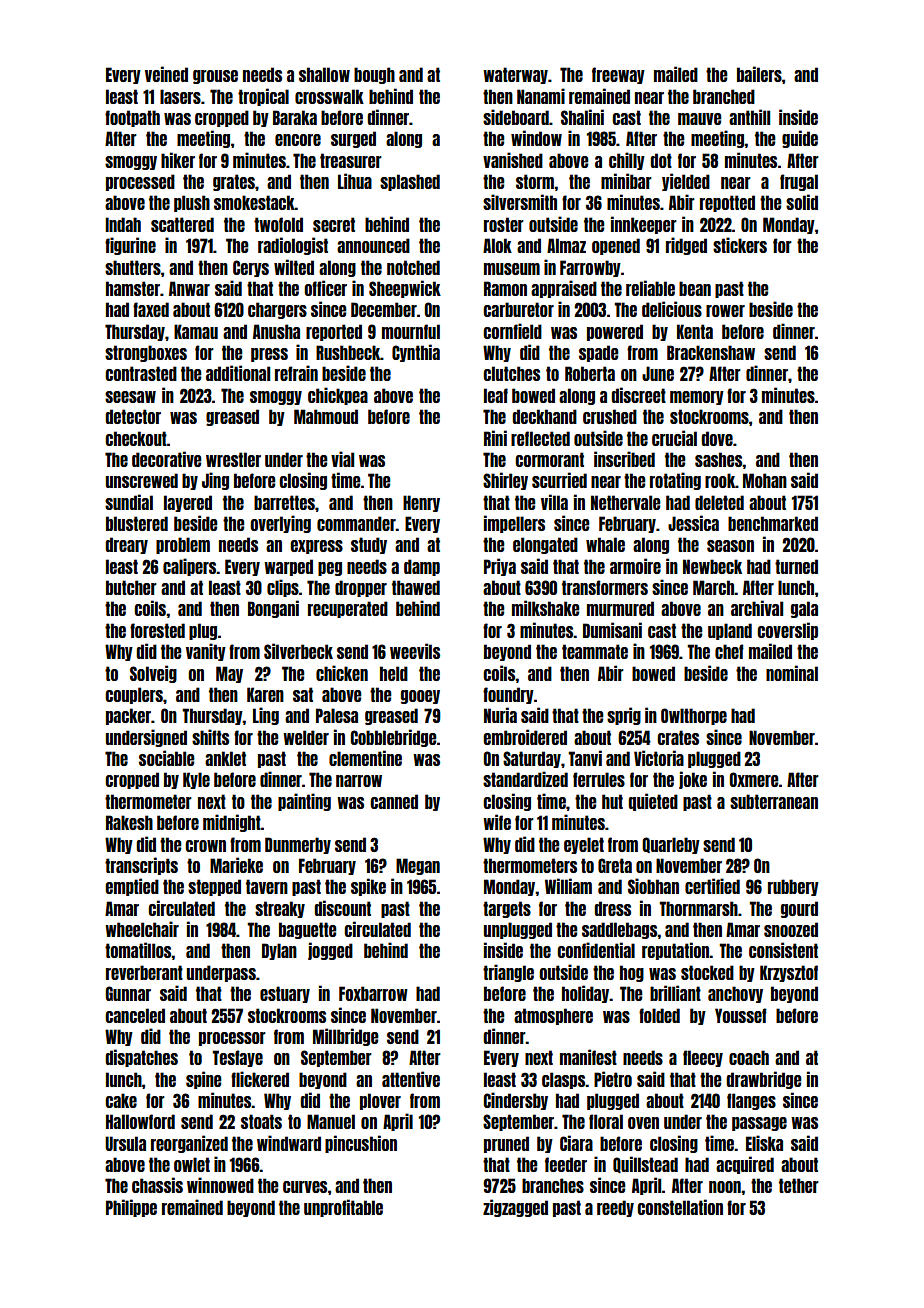  What do you see at coordinates (131, 1208) in the screenshot?
I see `Philippe` at bounding box center [131, 1208].
